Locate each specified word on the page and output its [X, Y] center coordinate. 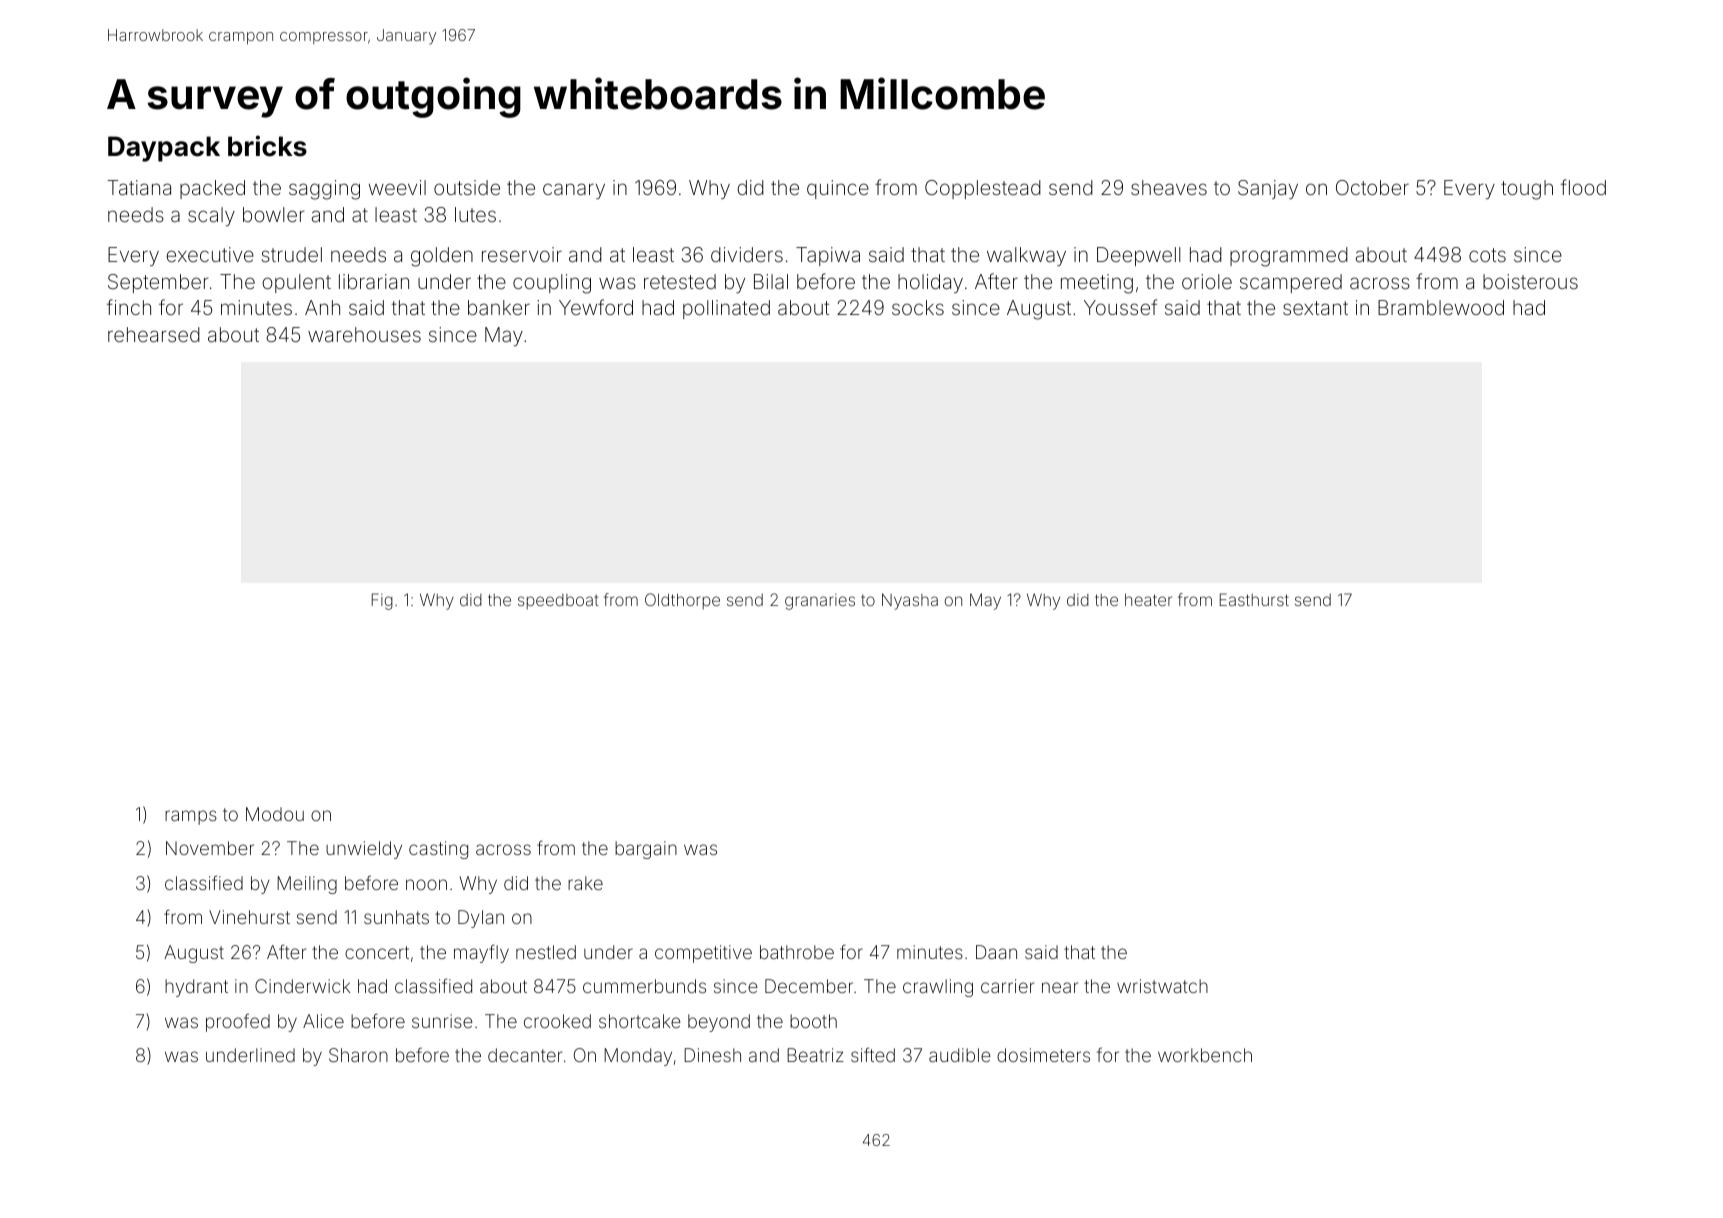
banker [499, 307]
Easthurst [1254, 599]
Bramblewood [1441, 307]
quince [838, 189]
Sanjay [1268, 189]
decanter [525, 1055]
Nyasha [910, 601]
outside [467, 187]
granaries [820, 602]
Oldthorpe [682, 601]
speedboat [558, 602]
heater [1148, 599]
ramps [191, 817]
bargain [646, 850]
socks [918, 307]
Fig [382, 601]
